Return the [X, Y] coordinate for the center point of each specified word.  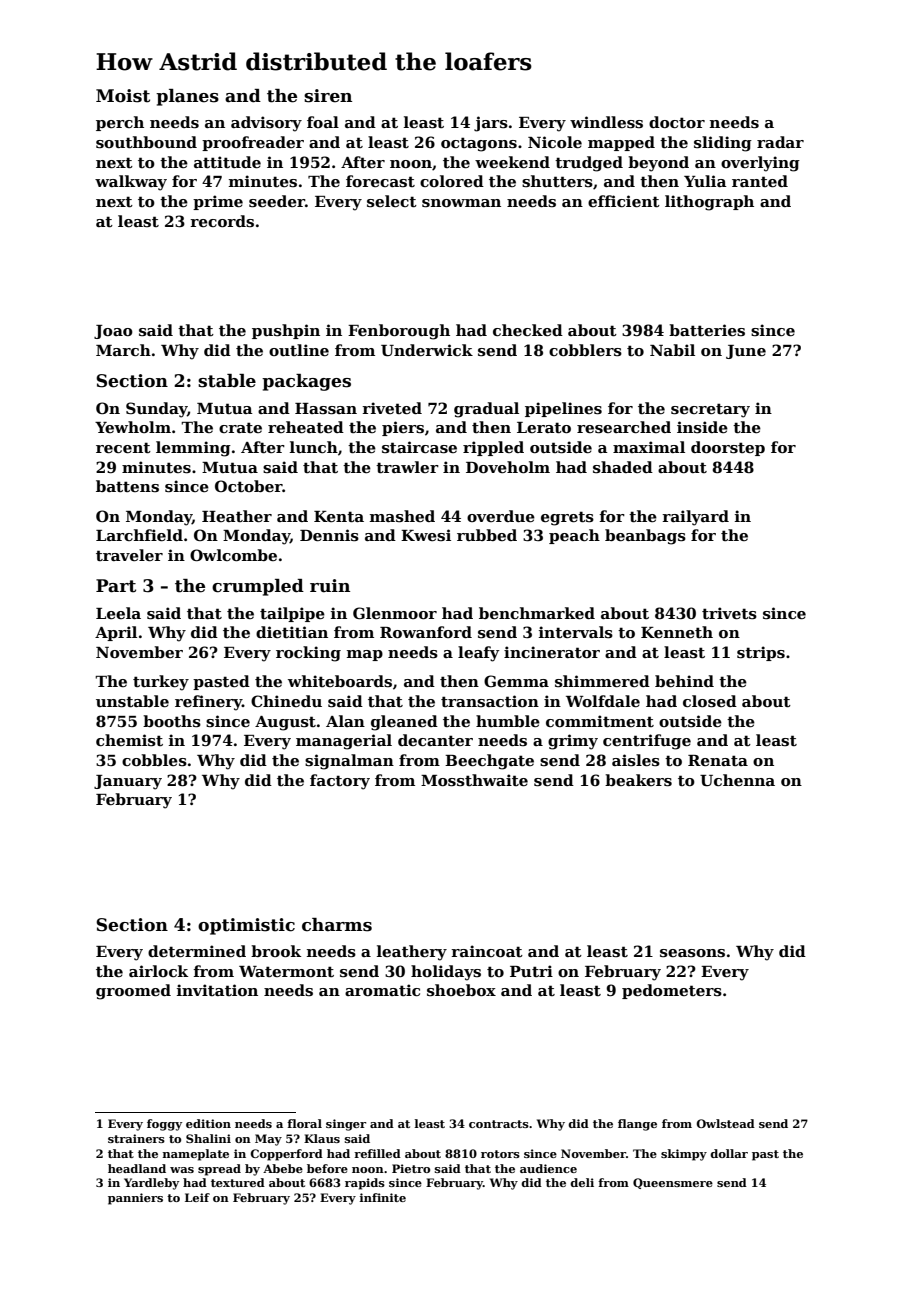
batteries [707, 330]
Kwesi [426, 535]
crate [240, 427]
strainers [136, 1138]
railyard [695, 518]
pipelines [563, 409]
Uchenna [737, 780]
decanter [435, 740]
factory [340, 782]
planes [187, 97]
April [116, 633]
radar [780, 142]
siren [328, 96]
